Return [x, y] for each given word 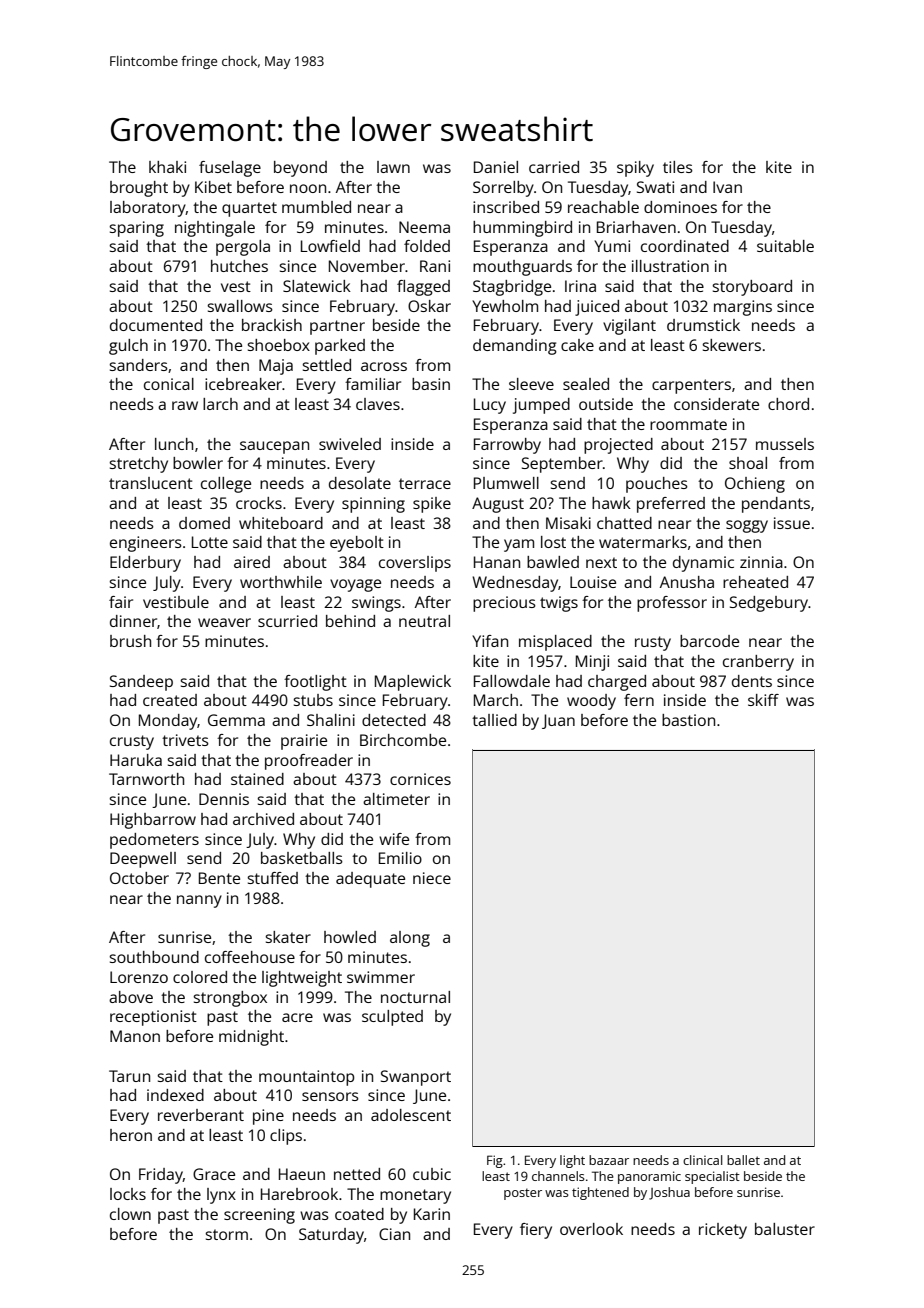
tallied [494, 720]
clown [130, 1214]
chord [788, 404]
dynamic [703, 564]
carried [554, 167]
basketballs [302, 858]
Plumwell [506, 483]
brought [139, 189]
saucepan [274, 447]
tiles [678, 167]
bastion [688, 720]
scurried [287, 621]
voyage [355, 585]
